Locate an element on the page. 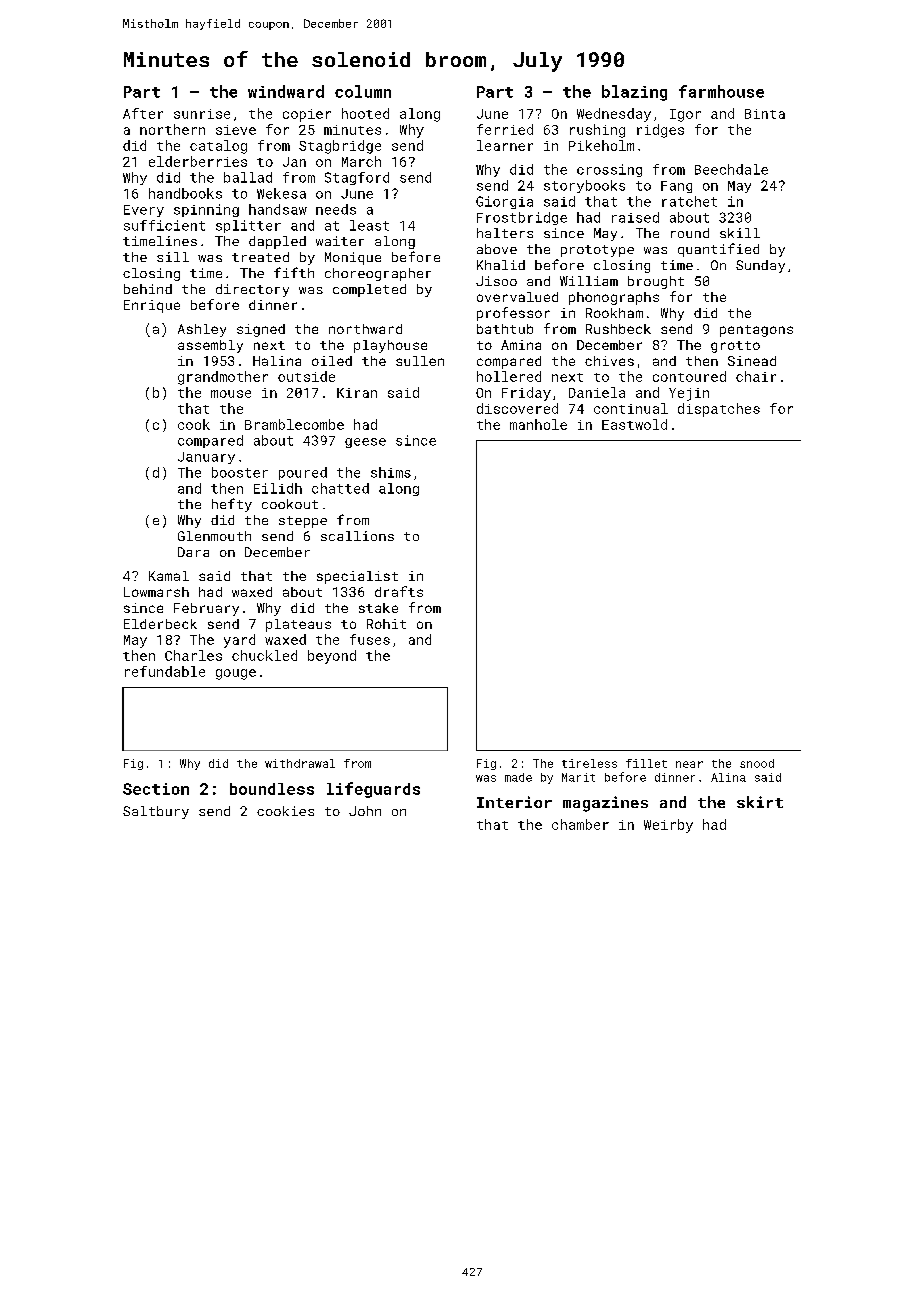 The image size is (924, 1308). above is located at coordinates (497, 249).
